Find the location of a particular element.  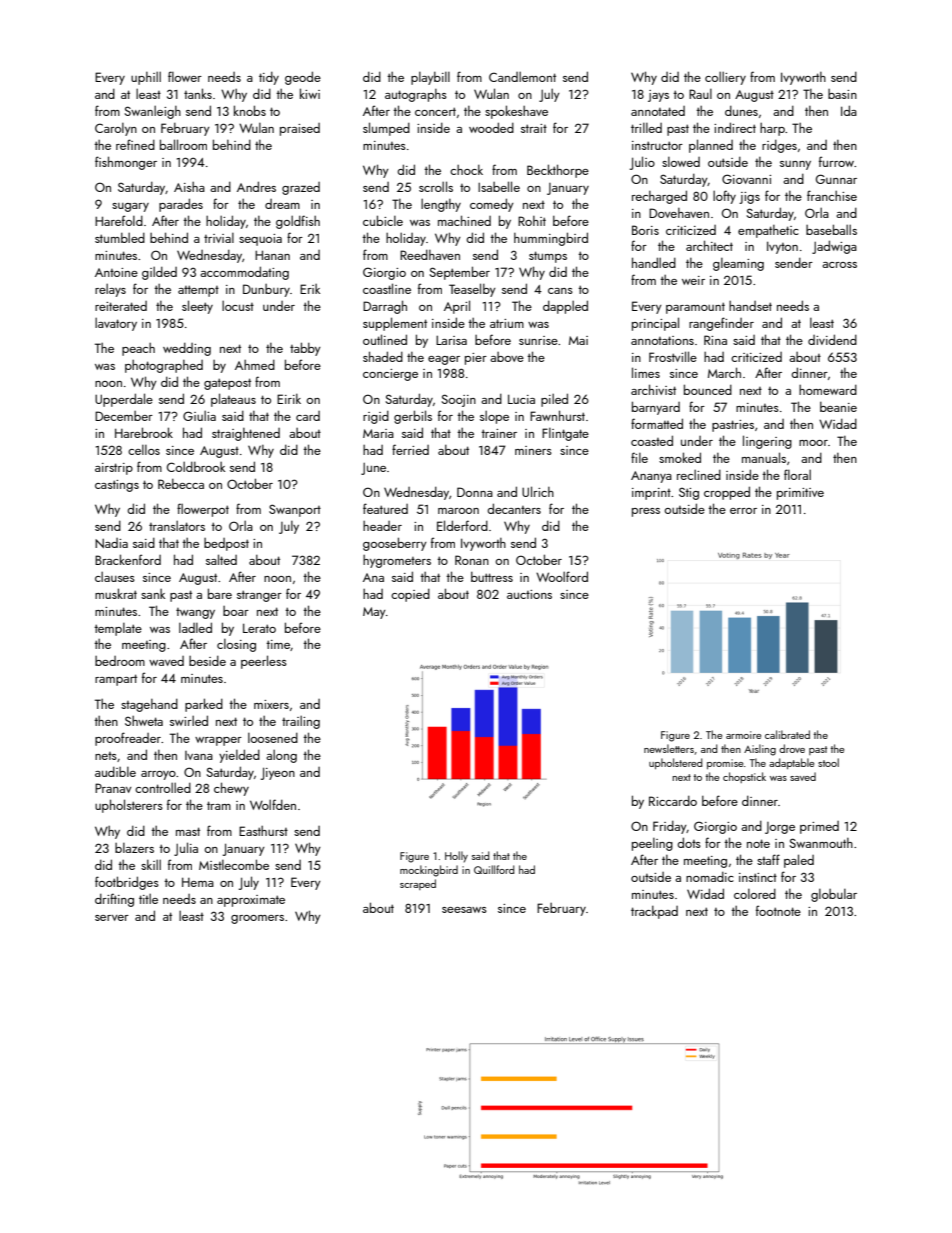

Mistlecombe is located at coordinates (234, 864).
